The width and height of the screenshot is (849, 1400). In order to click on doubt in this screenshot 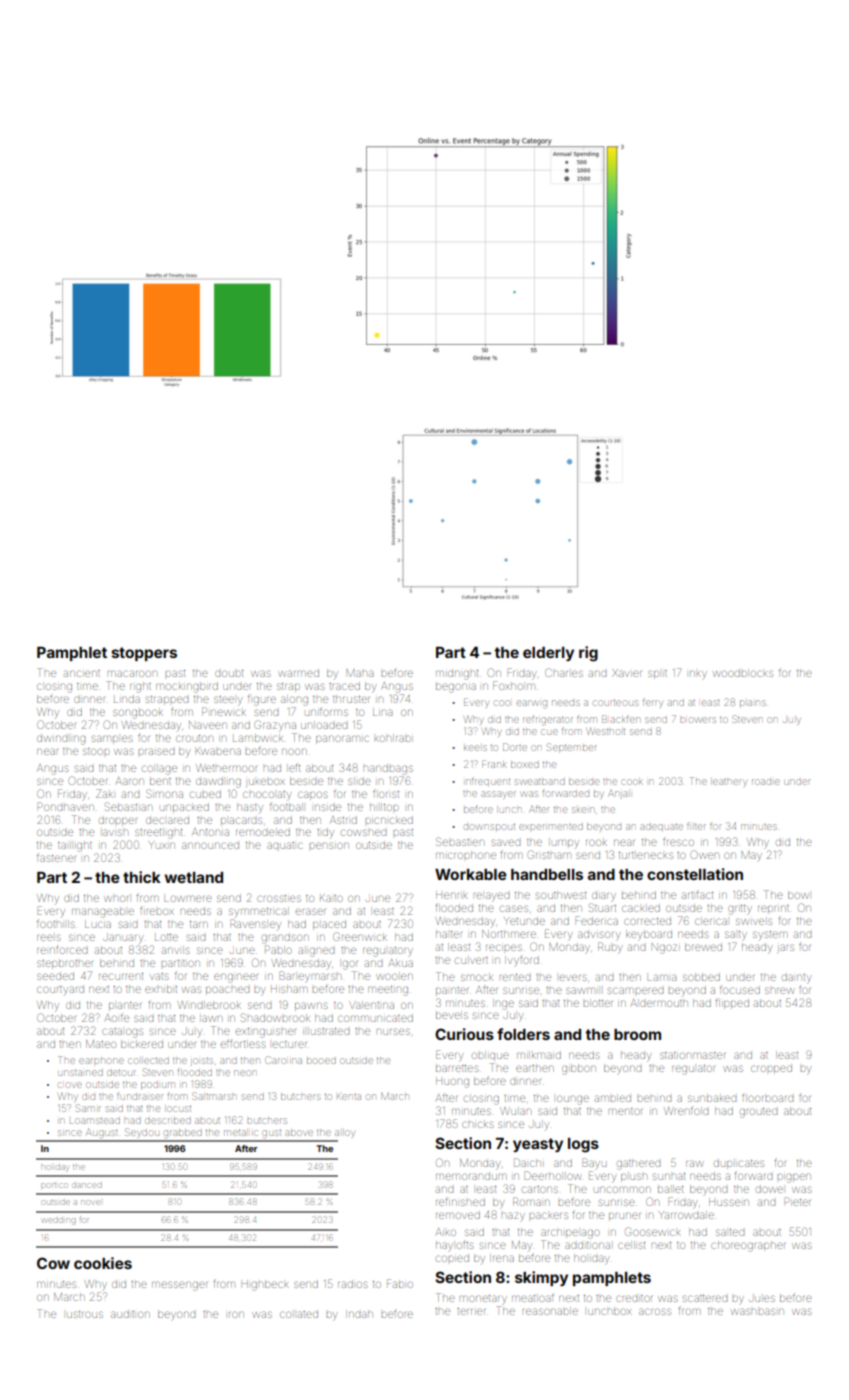, I will do `click(229, 673)`.
